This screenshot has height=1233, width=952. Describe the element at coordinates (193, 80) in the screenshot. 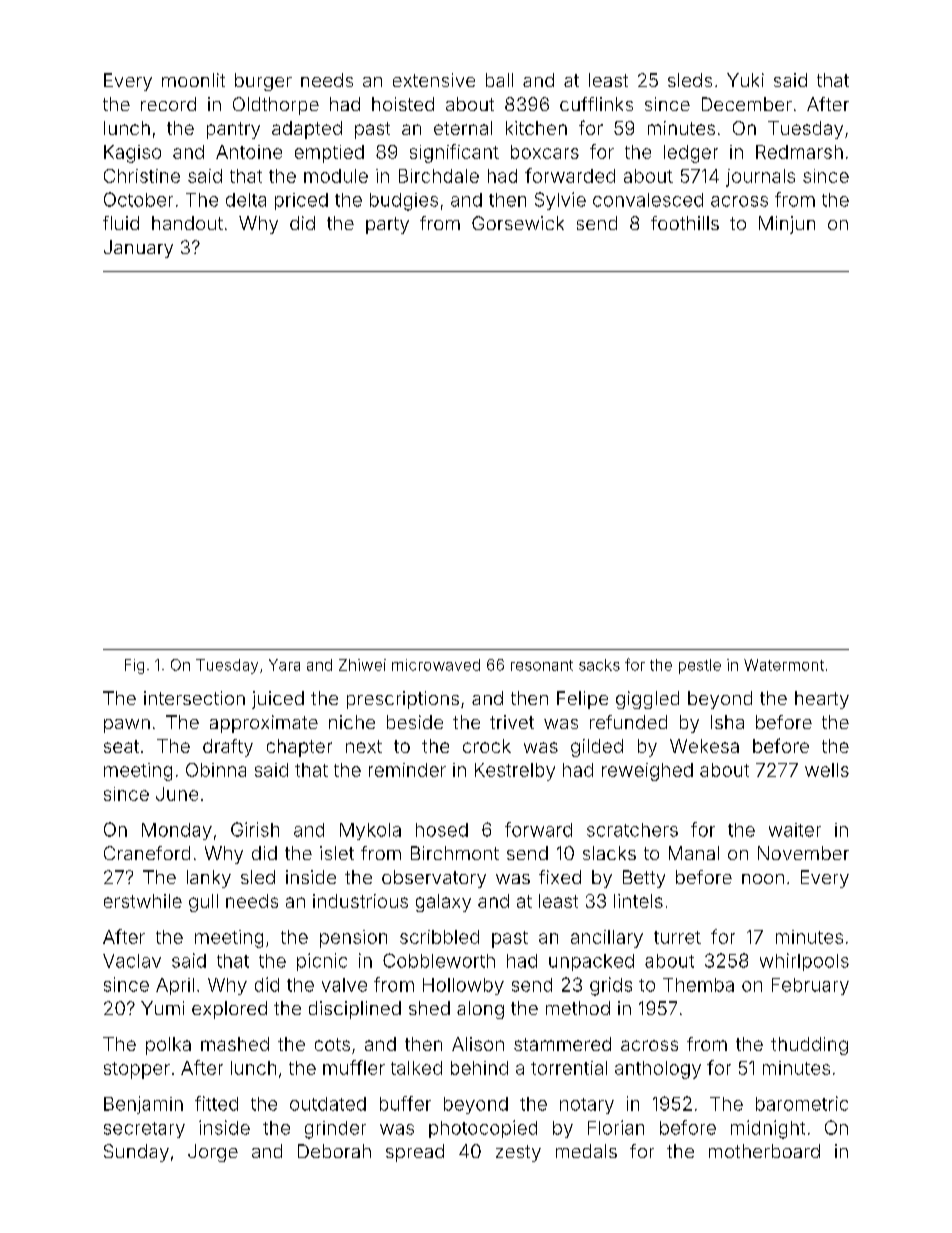

I see `moonlit` at that location.
